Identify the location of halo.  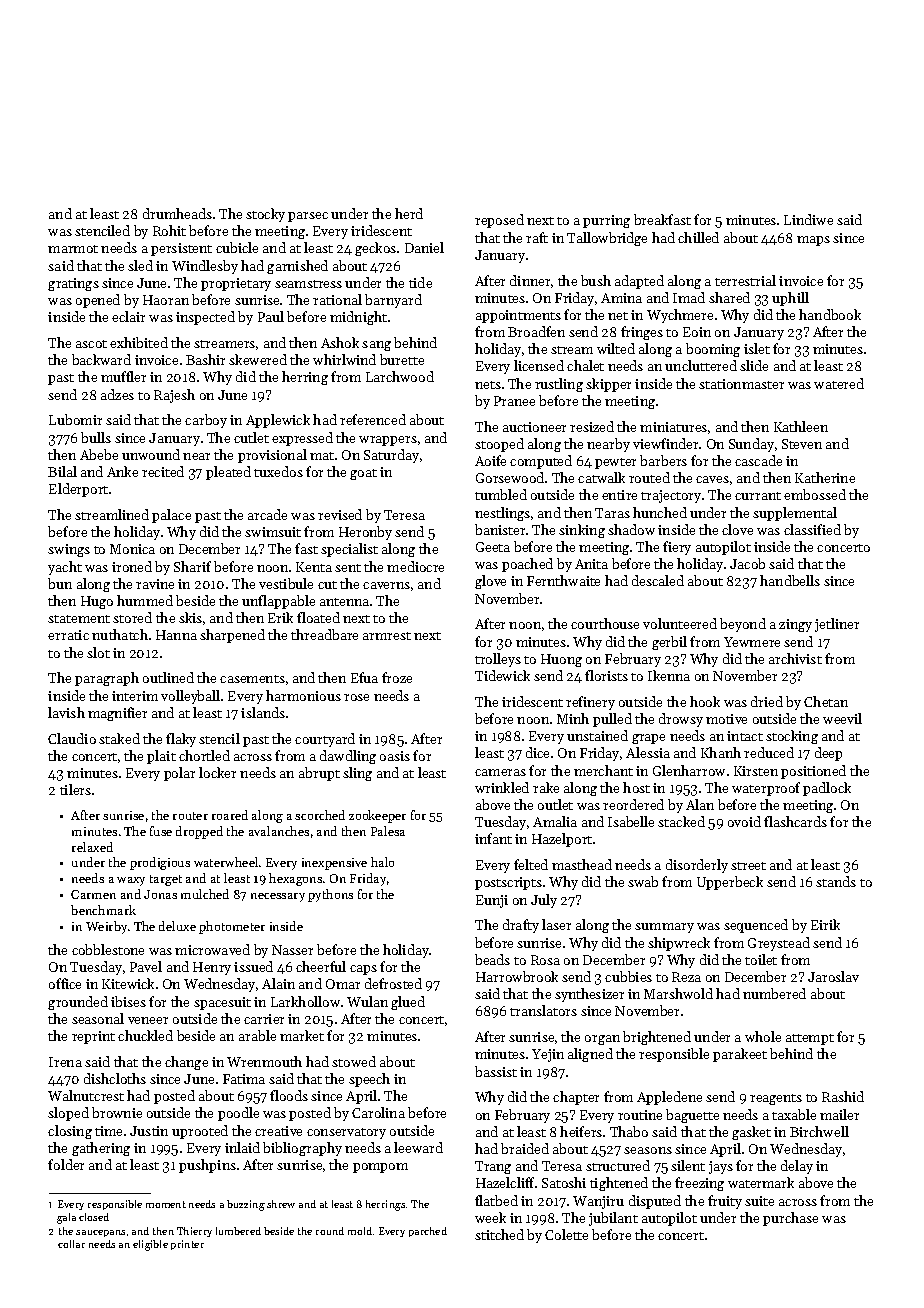
(382, 862).
